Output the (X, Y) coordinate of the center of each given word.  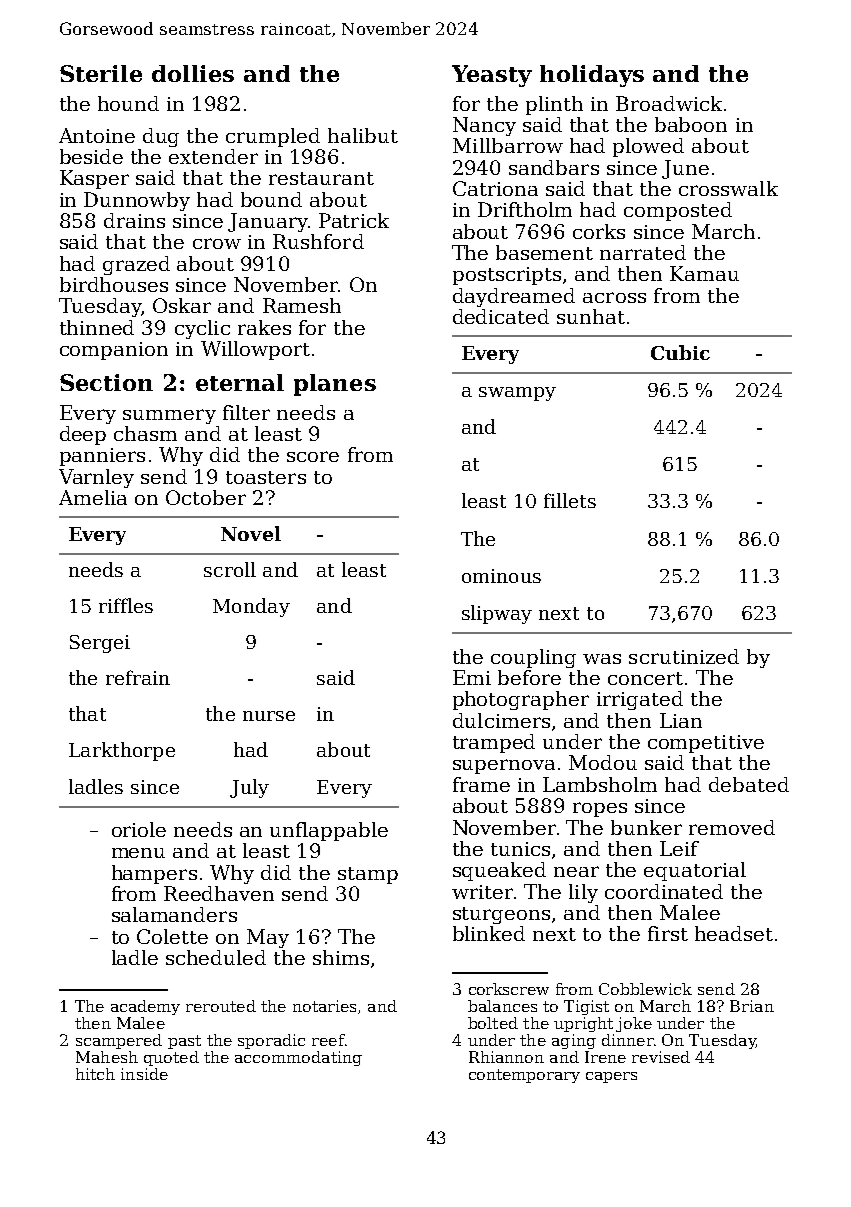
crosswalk (728, 188)
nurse (269, 716)
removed (732, 827)
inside (144, 1074)
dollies (193, 73)
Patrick (354, 220)
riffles (126, 605)
